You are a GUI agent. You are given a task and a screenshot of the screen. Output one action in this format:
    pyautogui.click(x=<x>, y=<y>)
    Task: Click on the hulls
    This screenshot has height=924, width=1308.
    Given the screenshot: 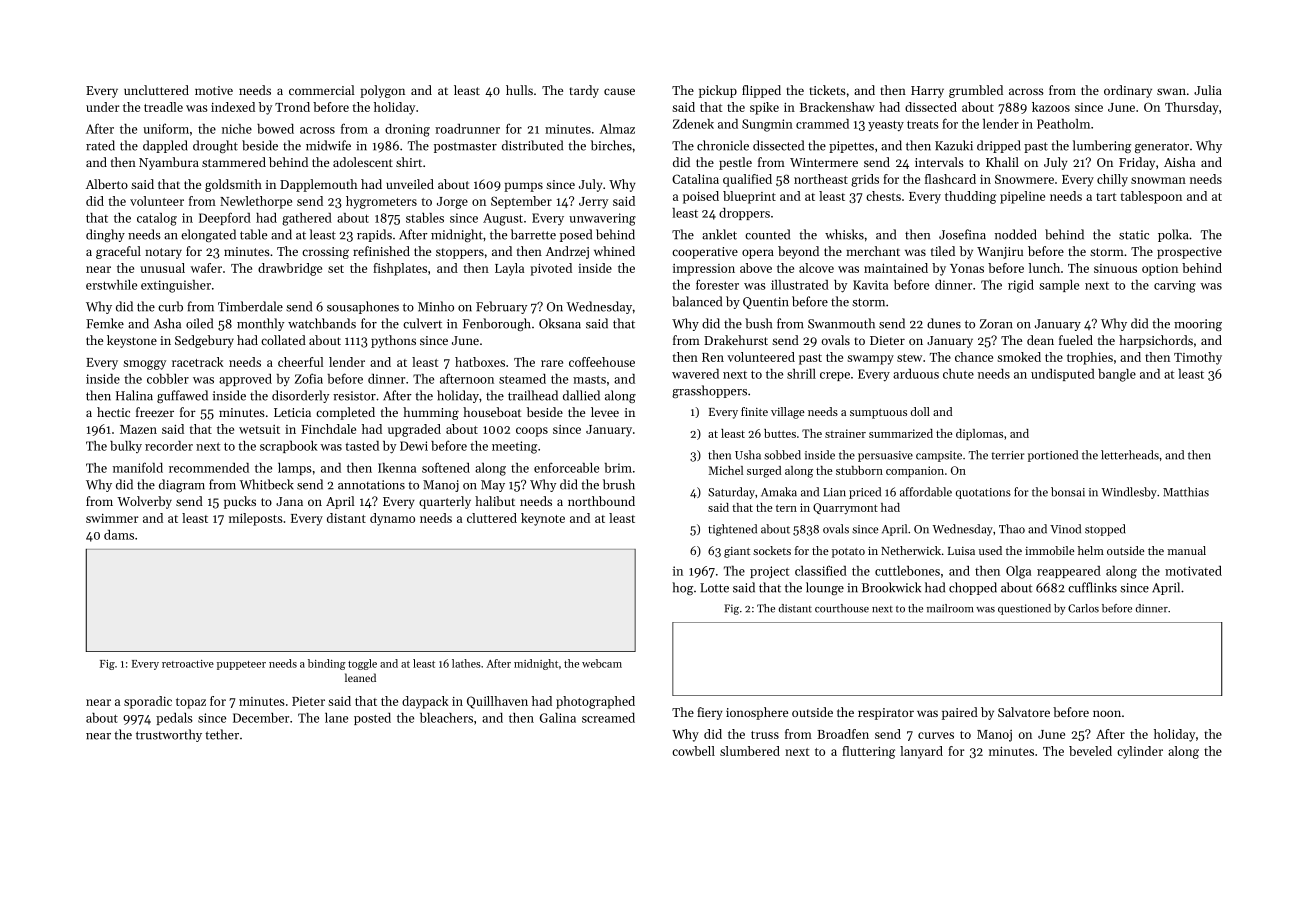 What is the action you would take?
    pyautogui.click(x=519, y=90)
